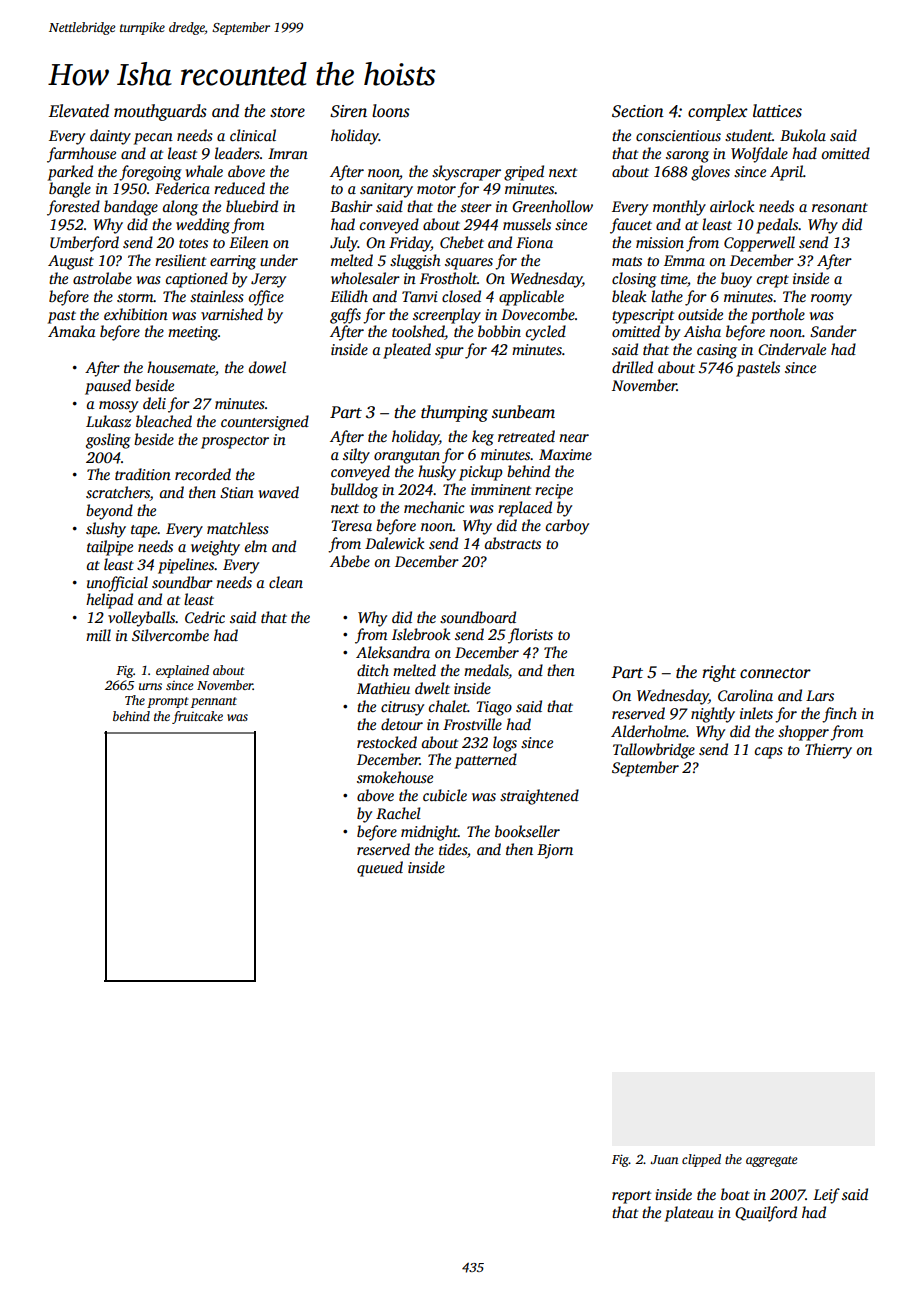  What do you see at coordinates (718, 112) in the screenshot?
I see `complex` at bounding box center [718, 112].
